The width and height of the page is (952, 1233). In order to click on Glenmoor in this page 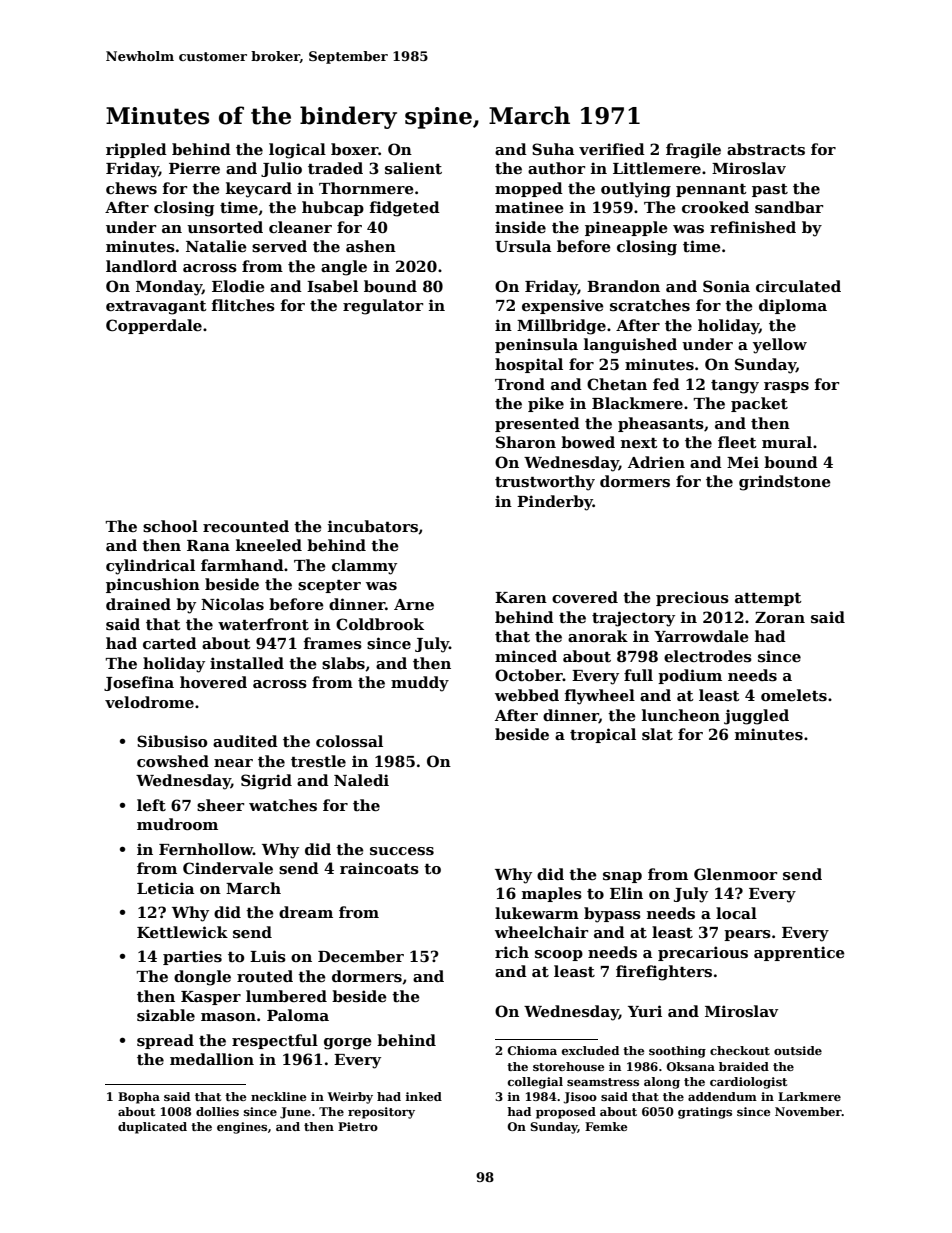, I will do `click(735, 874)`.
